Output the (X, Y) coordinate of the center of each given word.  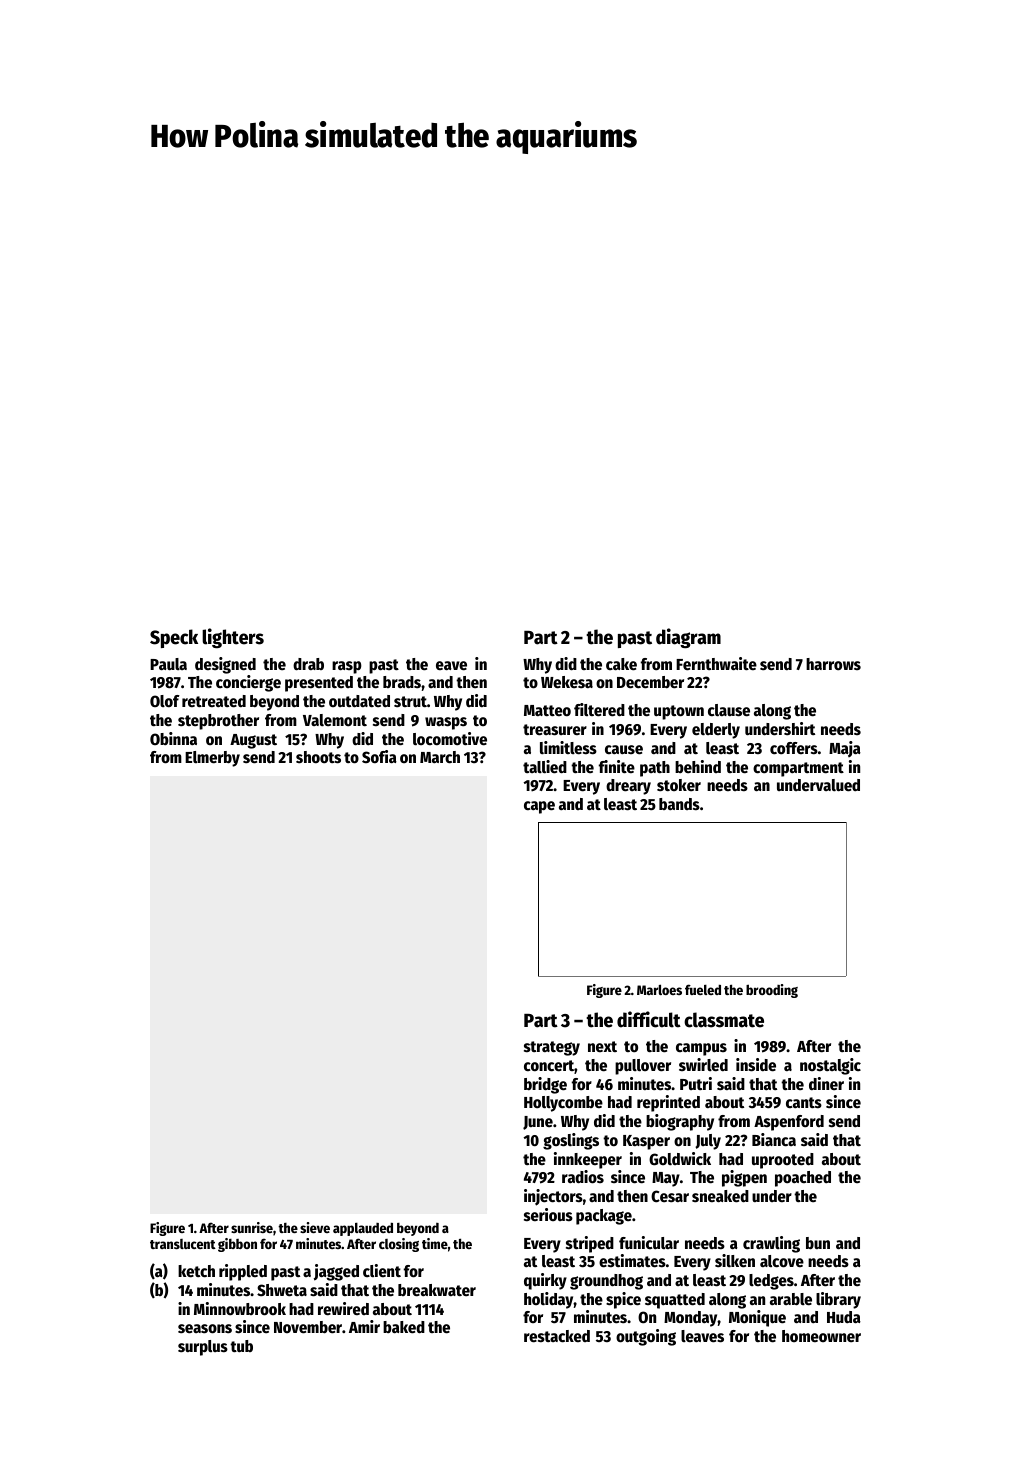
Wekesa (567, 682)
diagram (688, 638)
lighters (233, 638)
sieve (315, 1227)
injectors (553, 1197)
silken (735, 1261)
